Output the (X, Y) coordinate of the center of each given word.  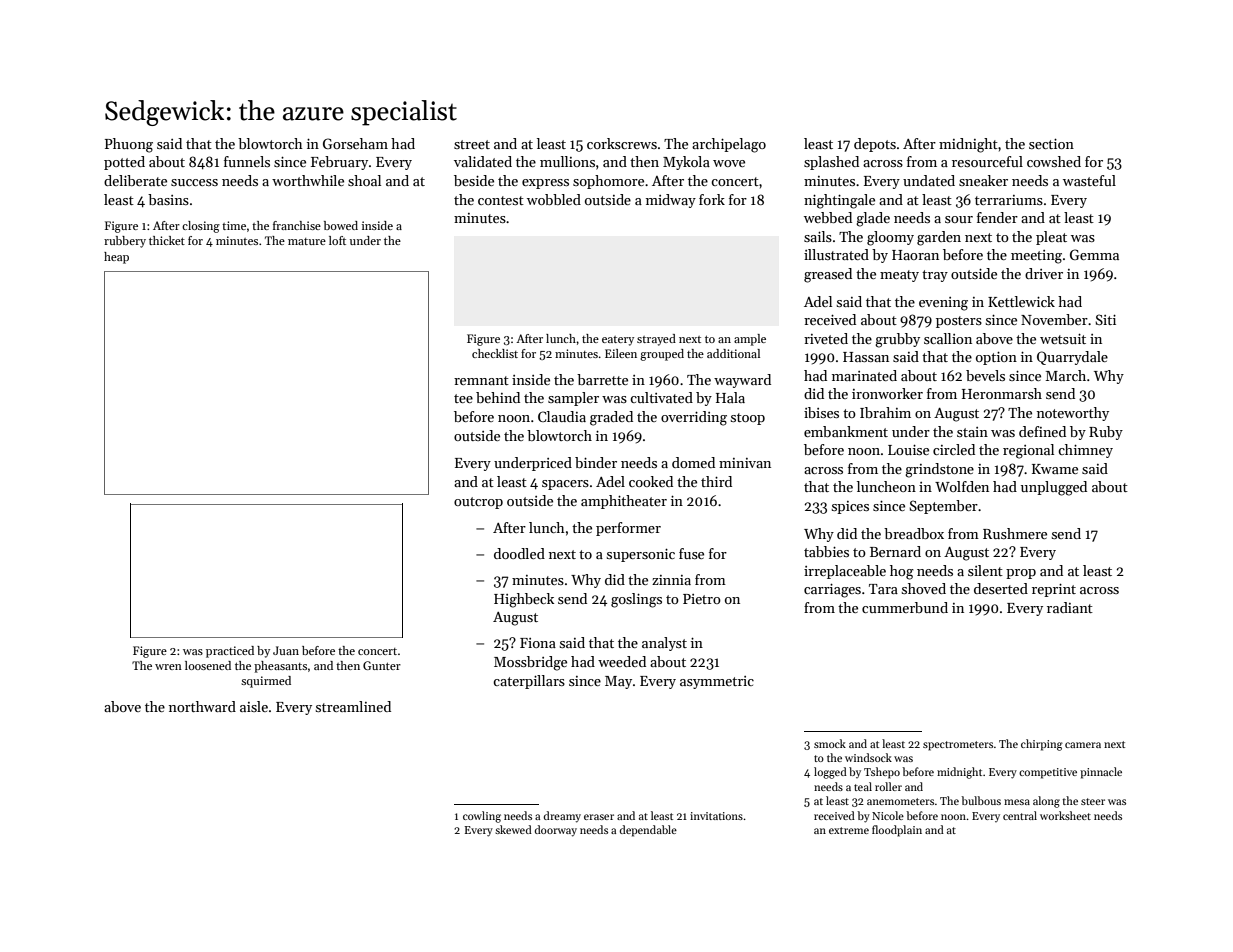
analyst (664, 644)
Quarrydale (1072, 358)
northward (202, 706)
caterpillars (529, 682)
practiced (230, 652)
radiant (1070, 607)
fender (997, 217)
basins (168, 199)
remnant (481, 380)
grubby (897, 340)
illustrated (836, 254)
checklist (495, 353)
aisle (254, 706)
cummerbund (905, 607)
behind (498, 397)
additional (733, 353)
